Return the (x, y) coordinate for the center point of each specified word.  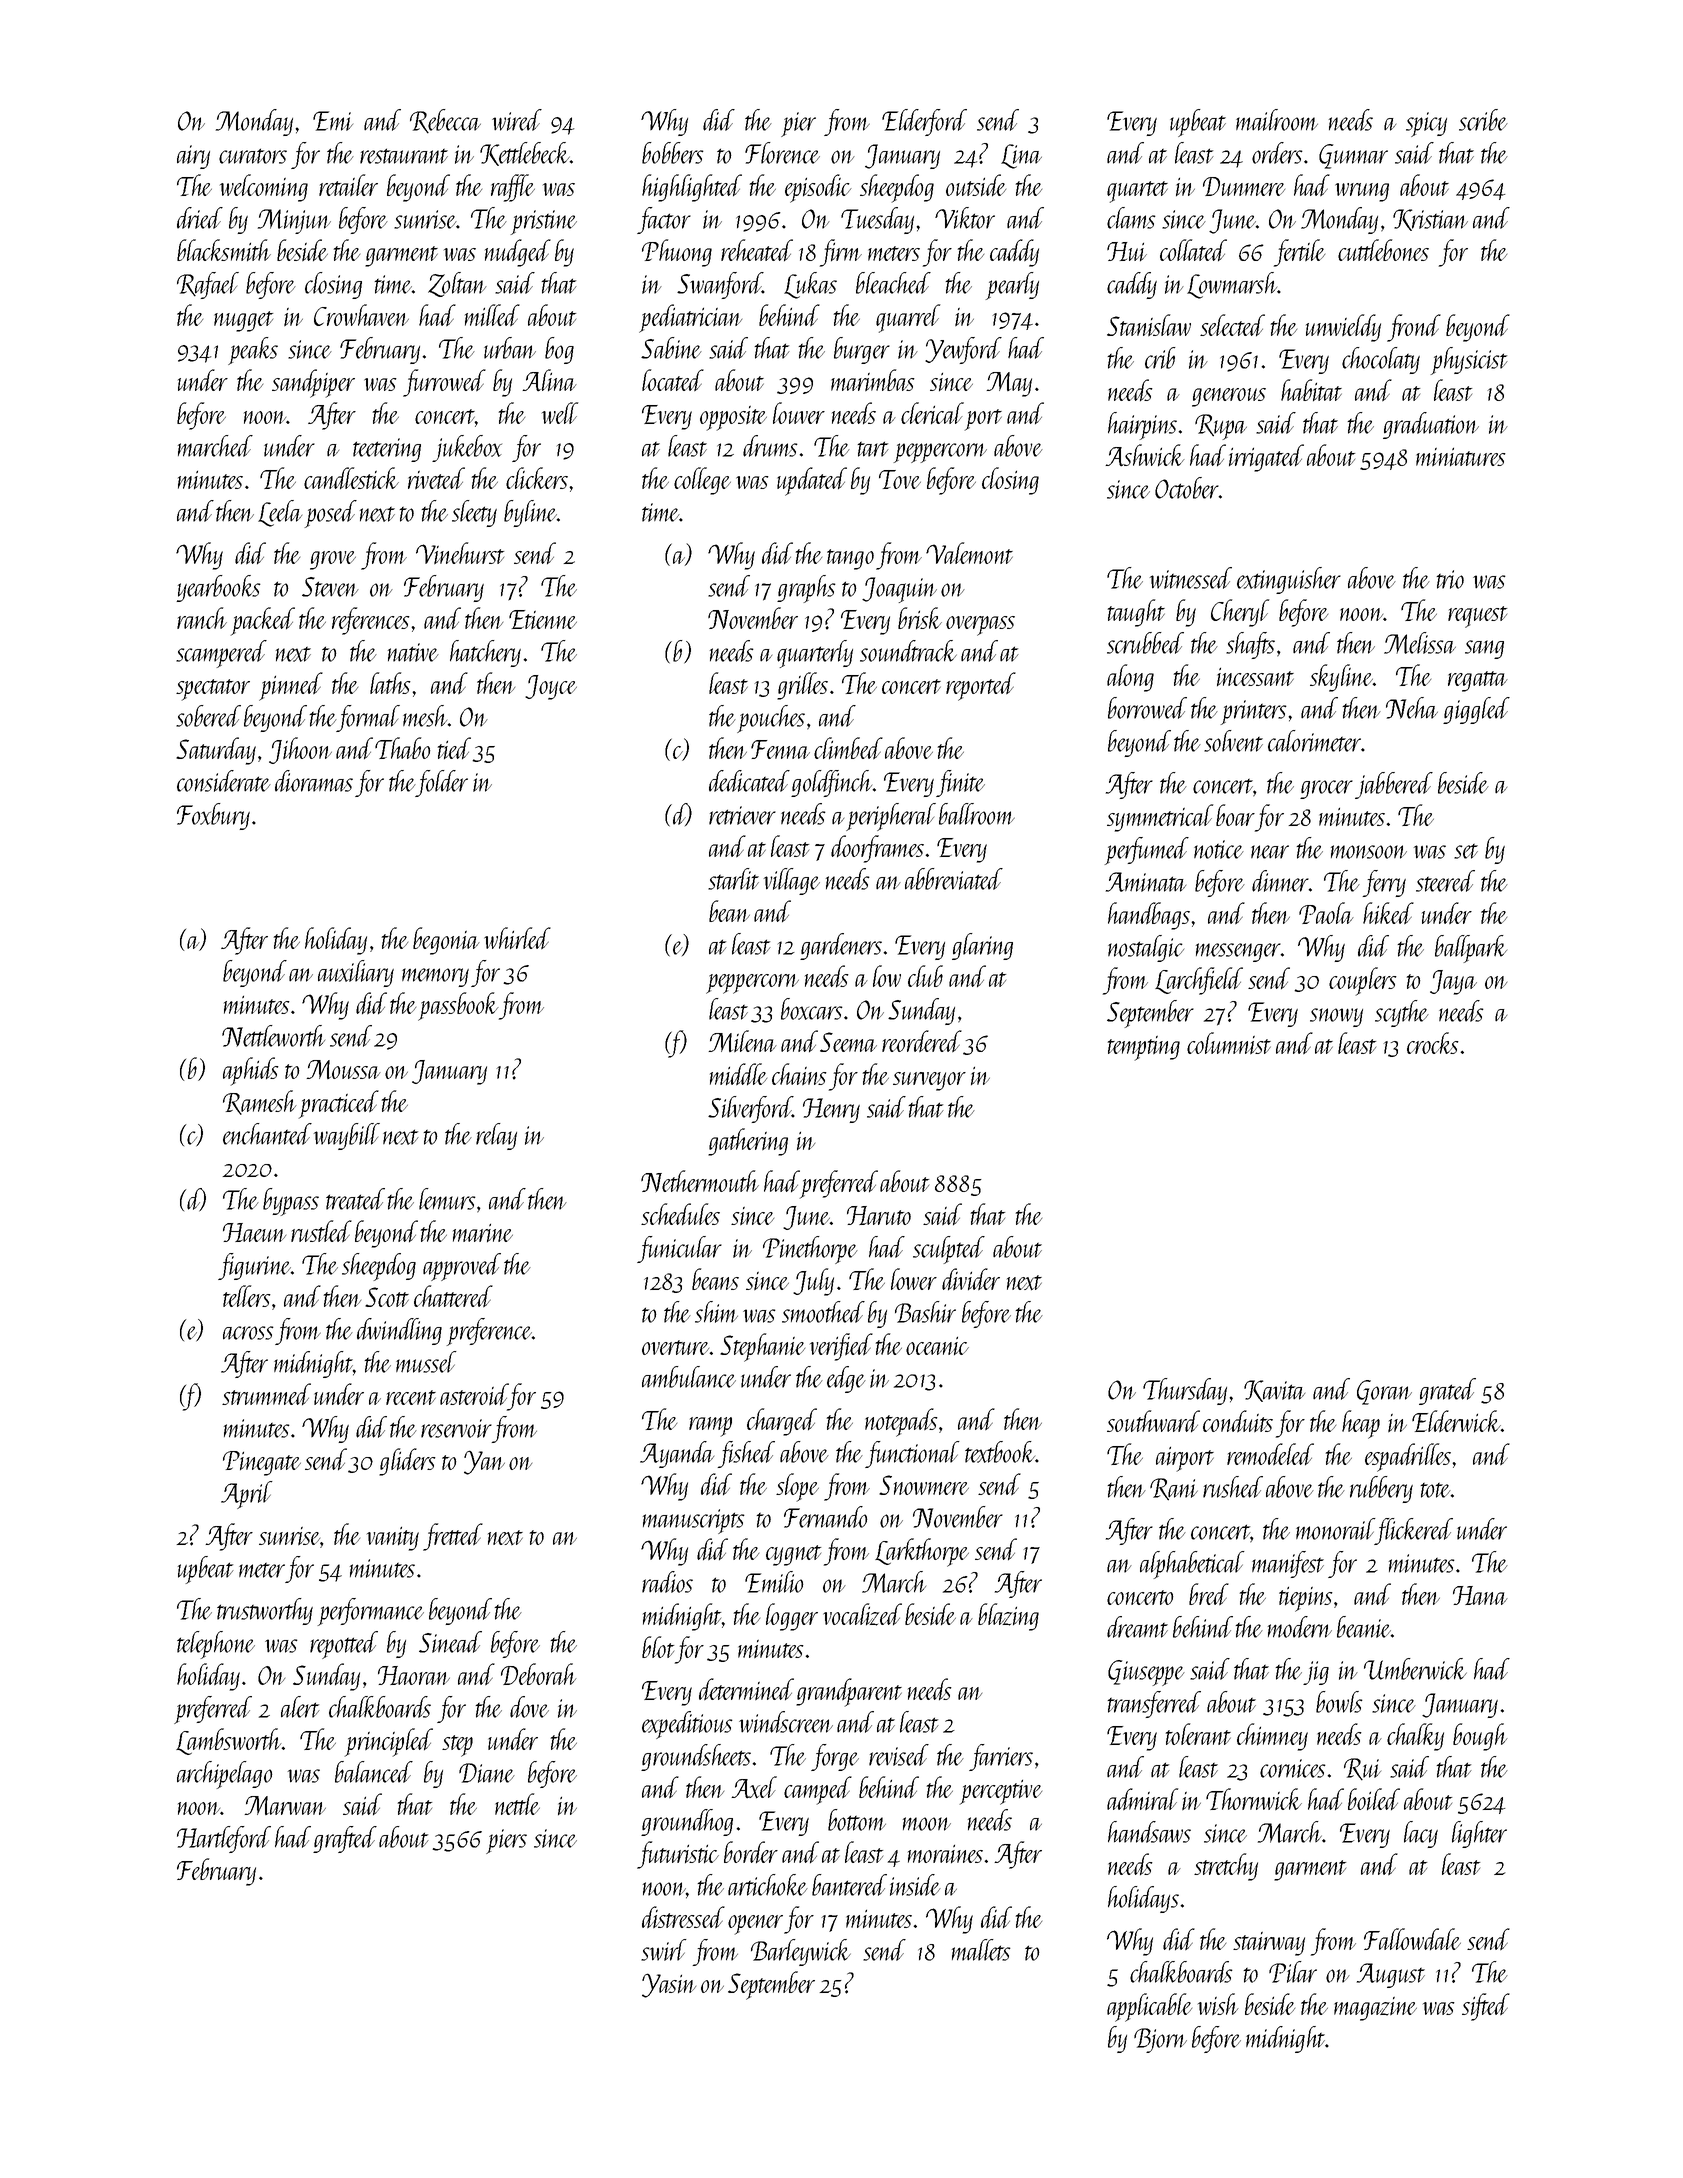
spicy (1426, 124)
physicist (1469, 361)
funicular (679, 1249)
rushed (1233, 1487)
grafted (345, 1839)
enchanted (267, 1134)
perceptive (1000, 1792)
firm (841, 253)
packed (262, 621)
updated (812, 481)
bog (559, 350)
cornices (1292, 1768)
